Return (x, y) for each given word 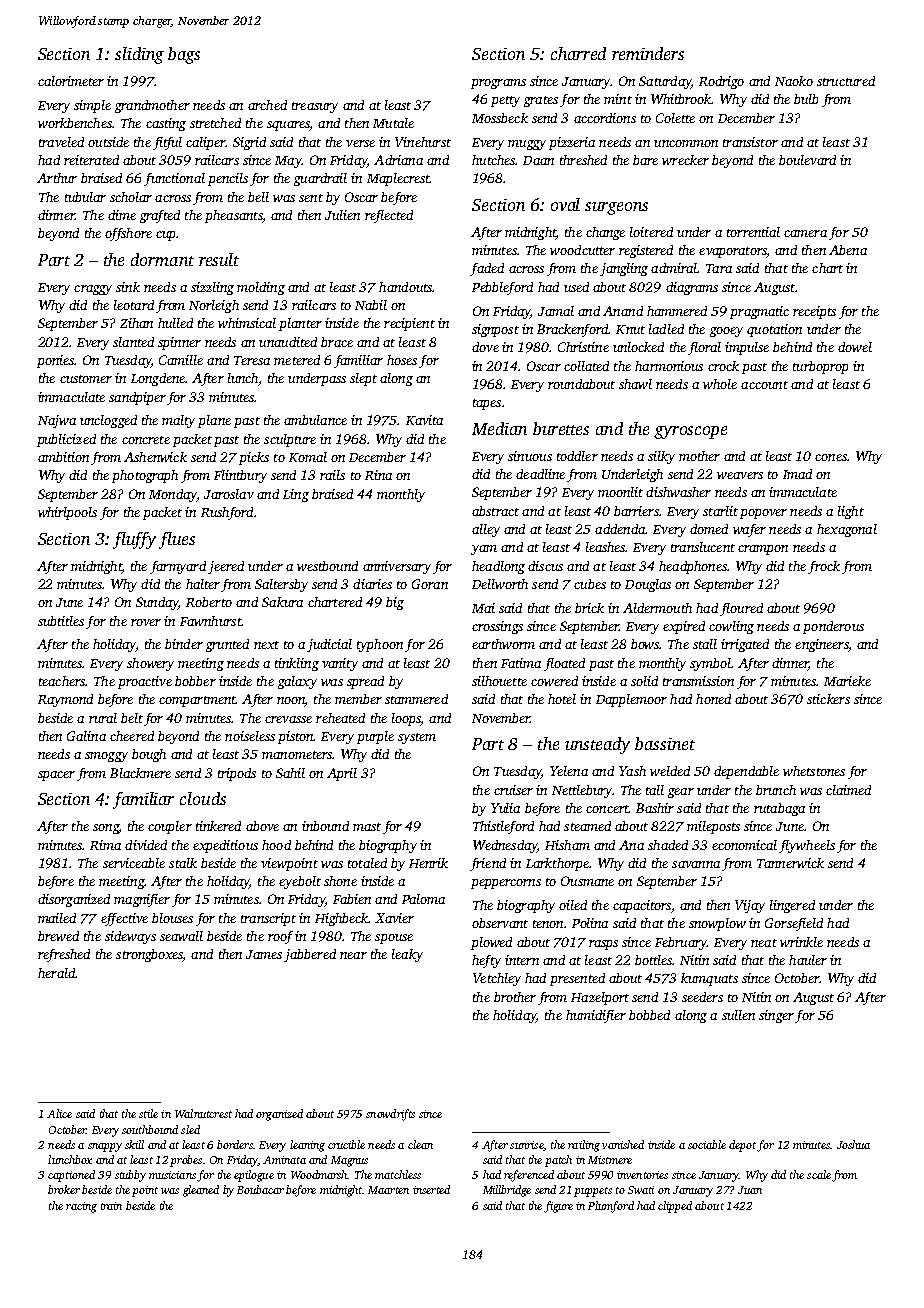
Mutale (393, 123)
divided (146, 845)
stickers (828, 699)
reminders (648, 53)
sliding (139, 55)
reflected (389, 216)
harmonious (669, 366)
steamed (587, 826)
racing (81, 1207)
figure (558, 1207)
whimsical (247, 323)
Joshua (853, 1144)
